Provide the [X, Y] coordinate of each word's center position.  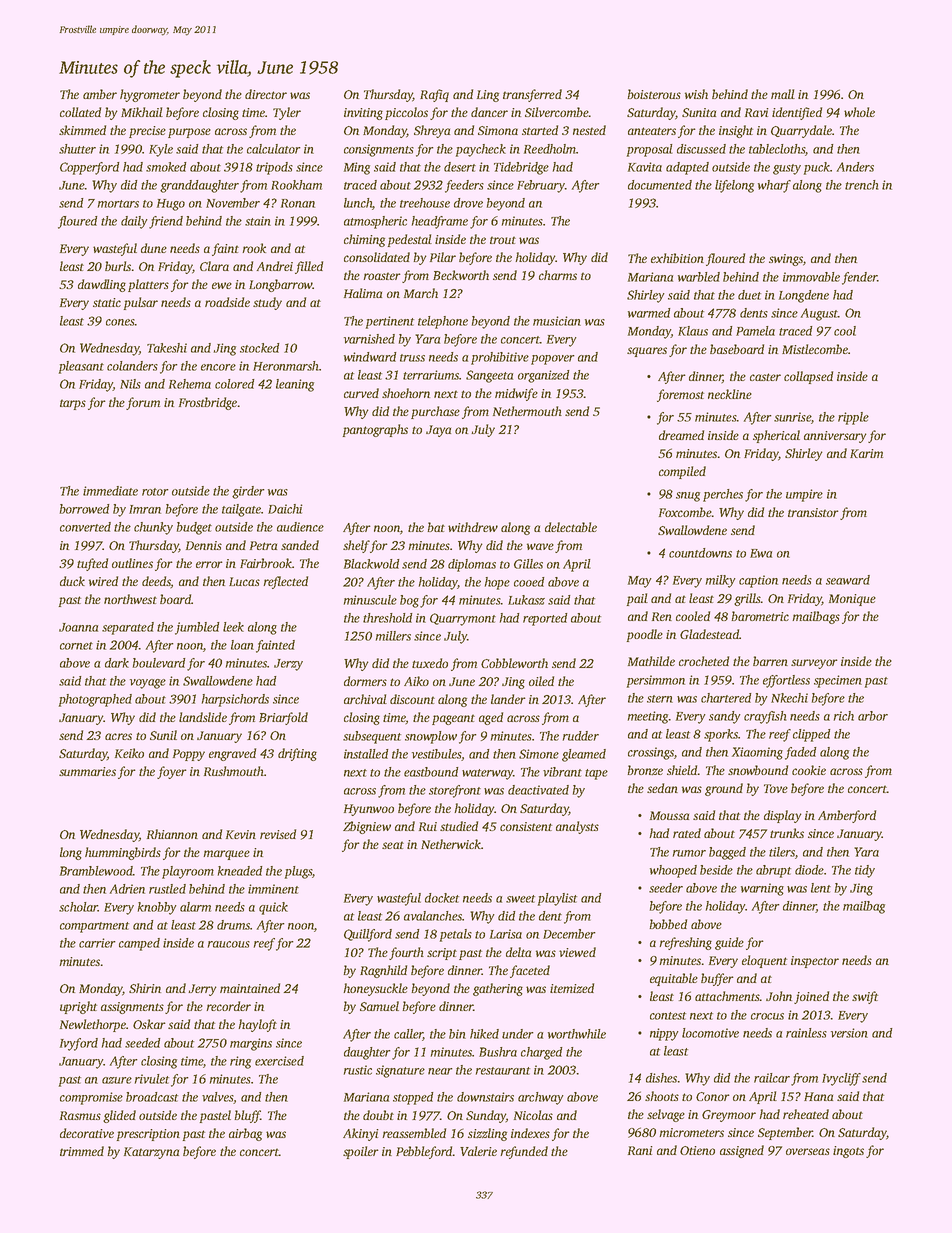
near [440, 1071]
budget [194, 528]
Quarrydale [801, 131]
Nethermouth [527, 411]
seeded [142, 1043]
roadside [227, 302]
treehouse [425, 203]
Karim [866, 453]
